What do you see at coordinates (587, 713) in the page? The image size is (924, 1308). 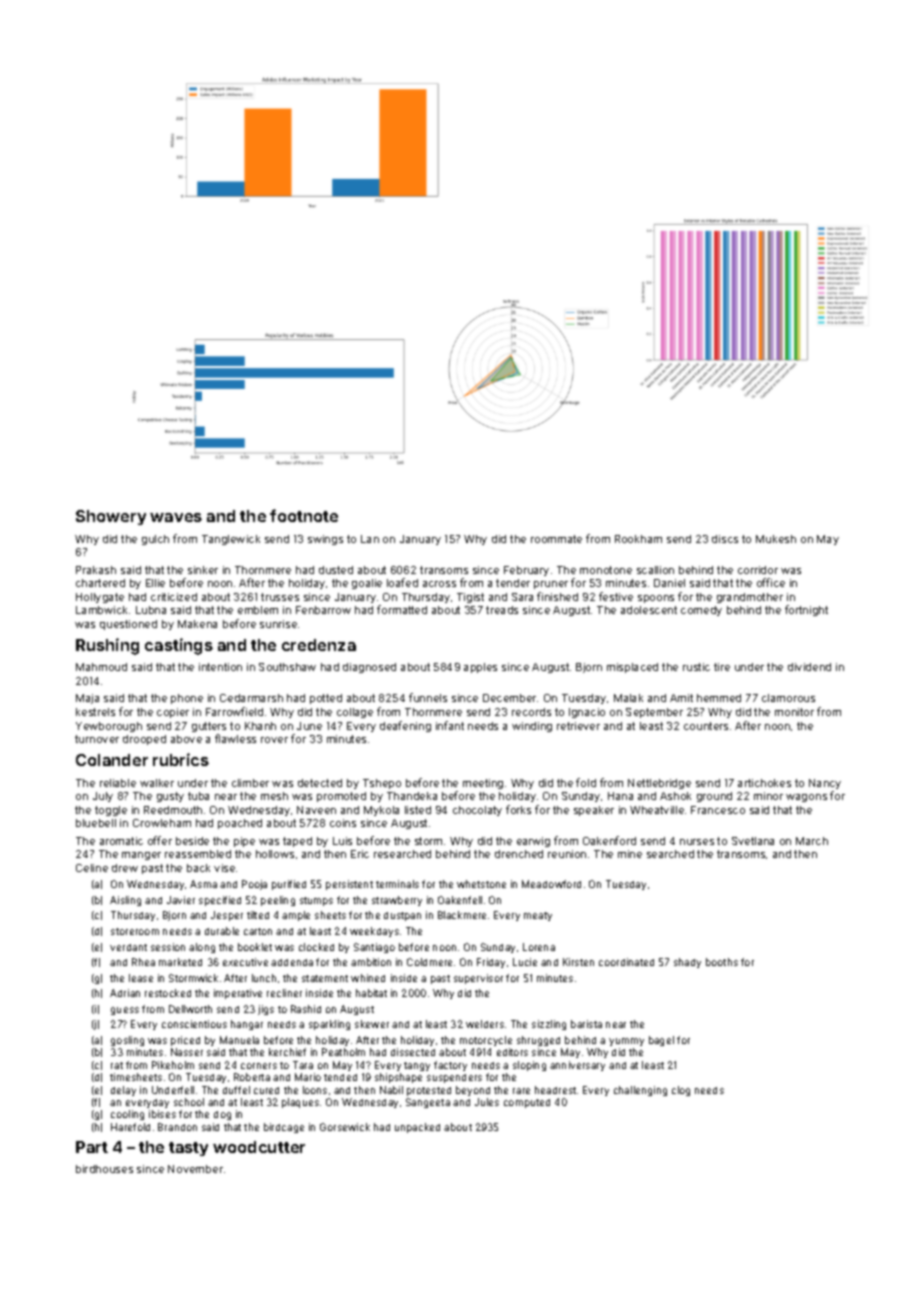 I see `Ignacio` at bounding box center [587, 713].
